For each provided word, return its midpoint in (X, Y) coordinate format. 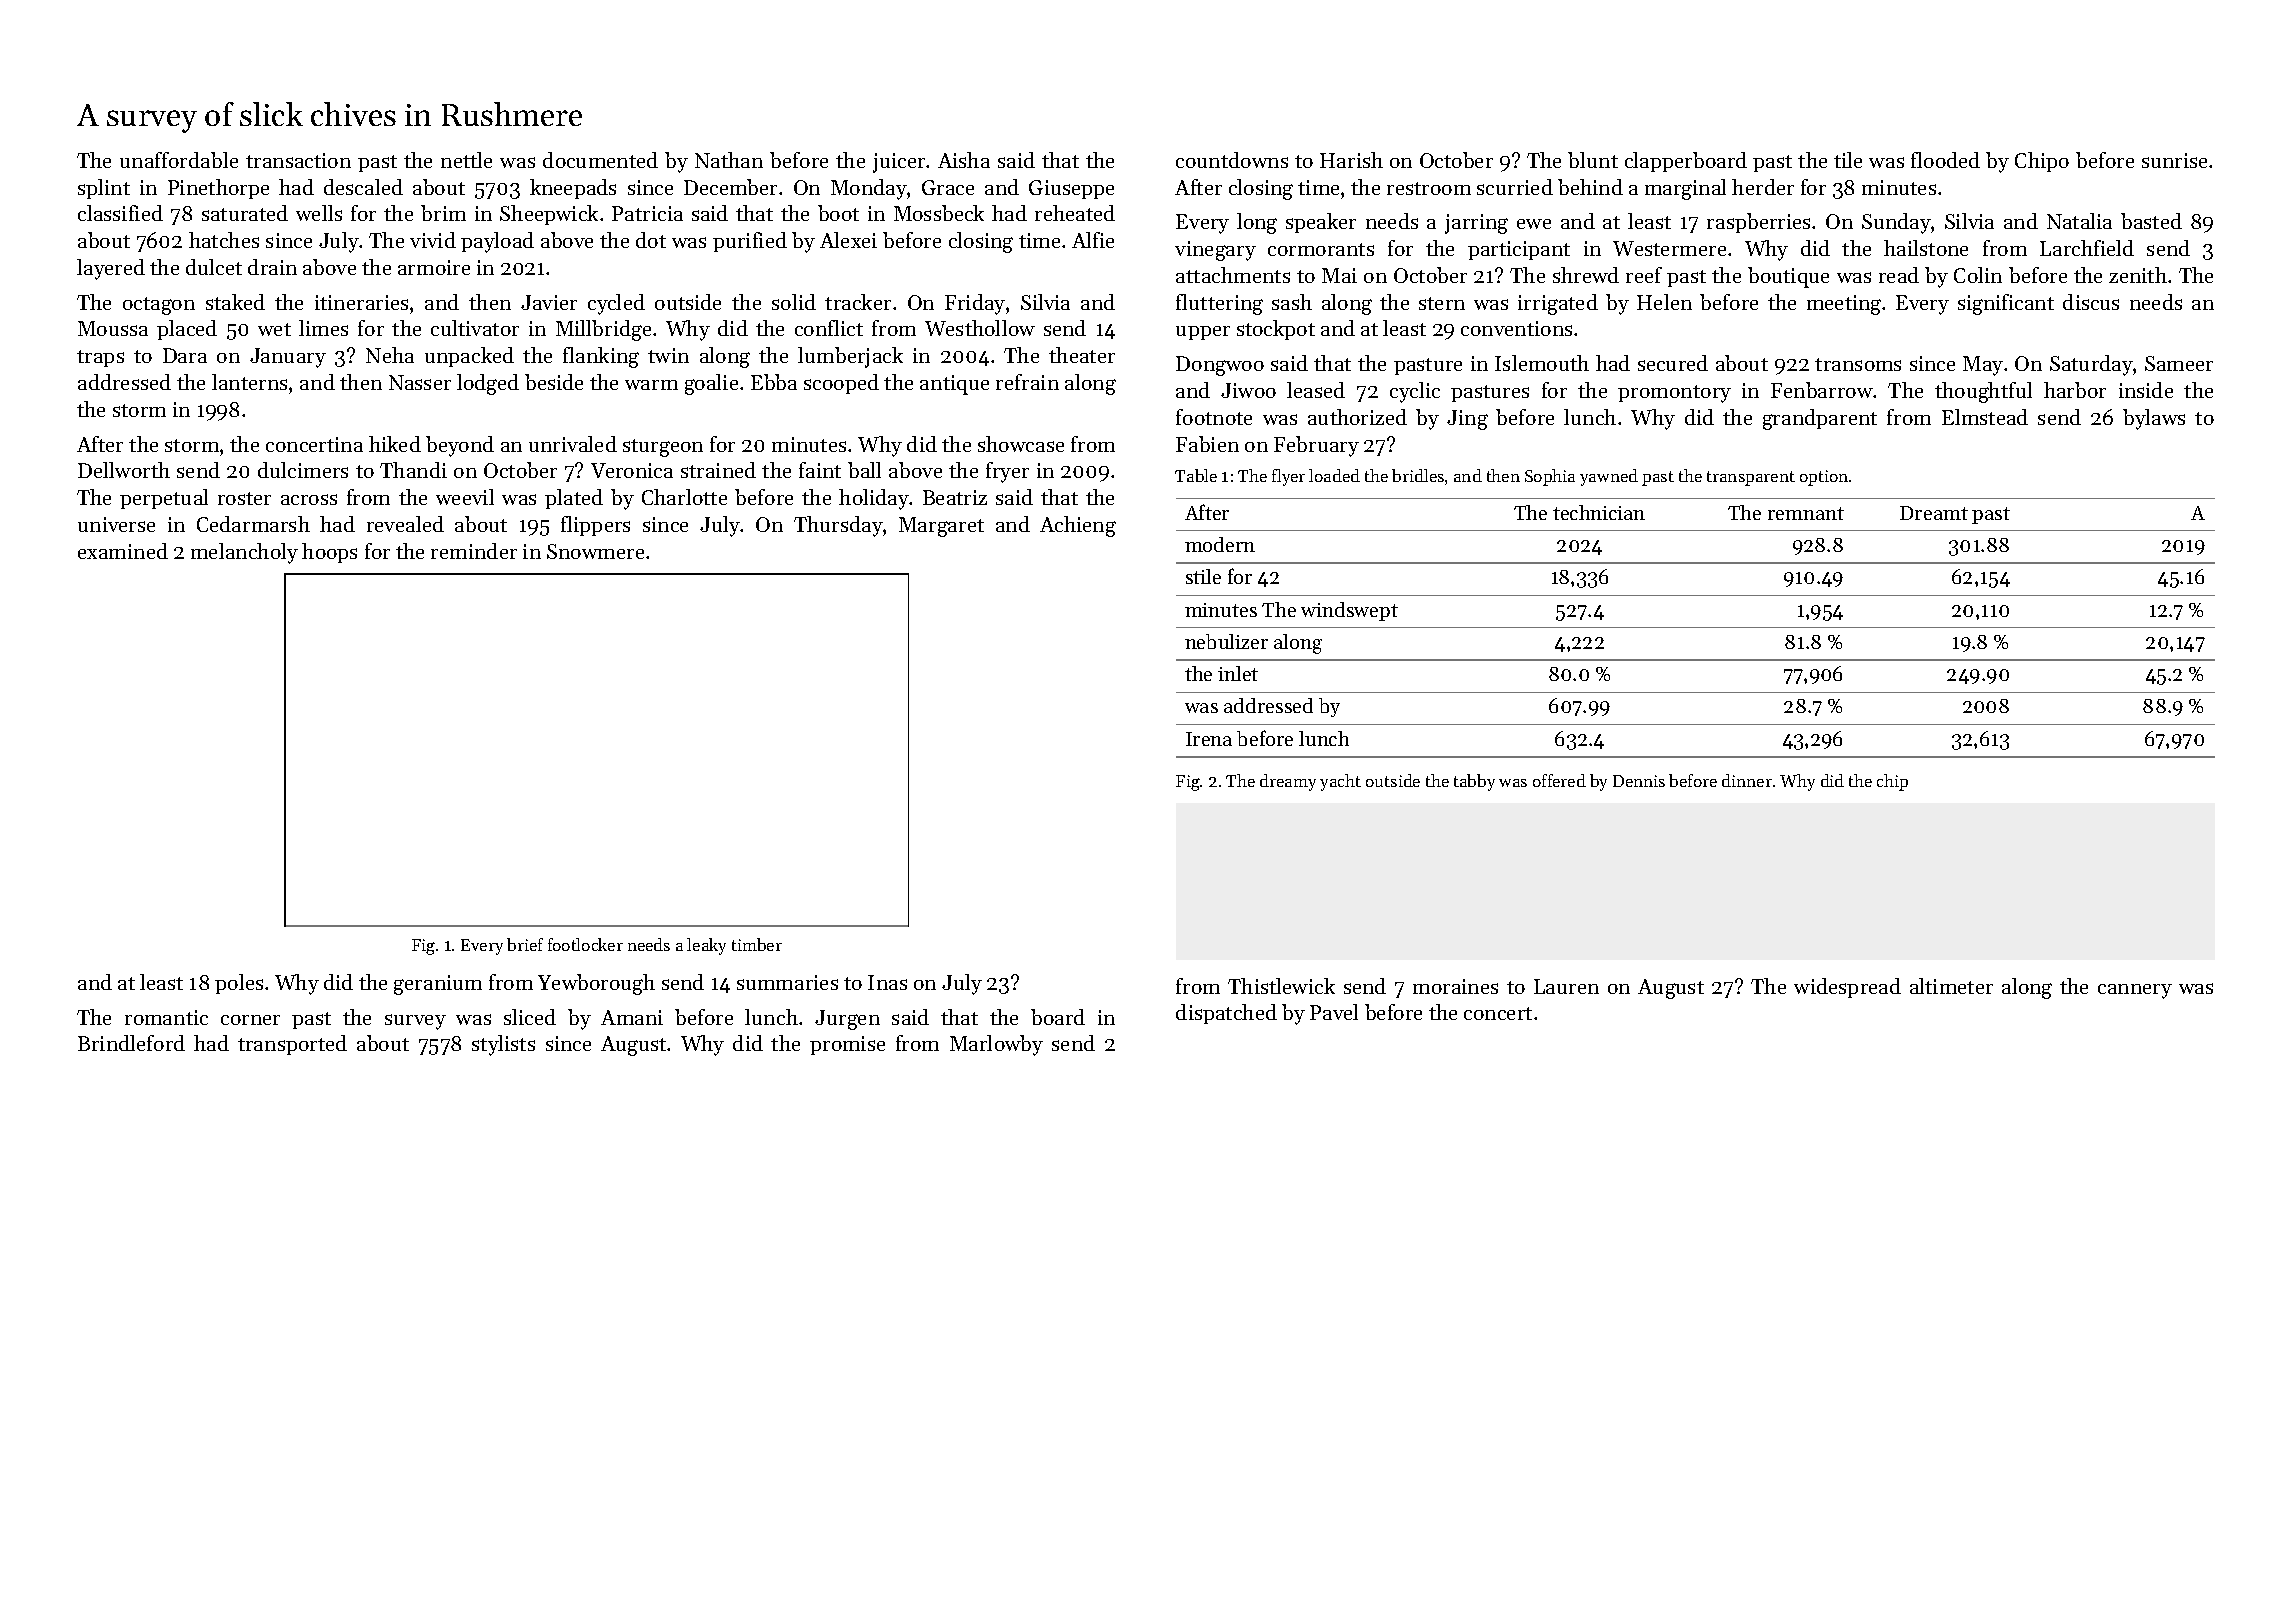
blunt (1593, 160)
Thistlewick (1281, 986)
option (1824, 478)
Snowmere (595, 551)
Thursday (838, 526)
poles (239, 984)
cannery (2135, 991)
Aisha (964, 160)
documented (600, 160)
